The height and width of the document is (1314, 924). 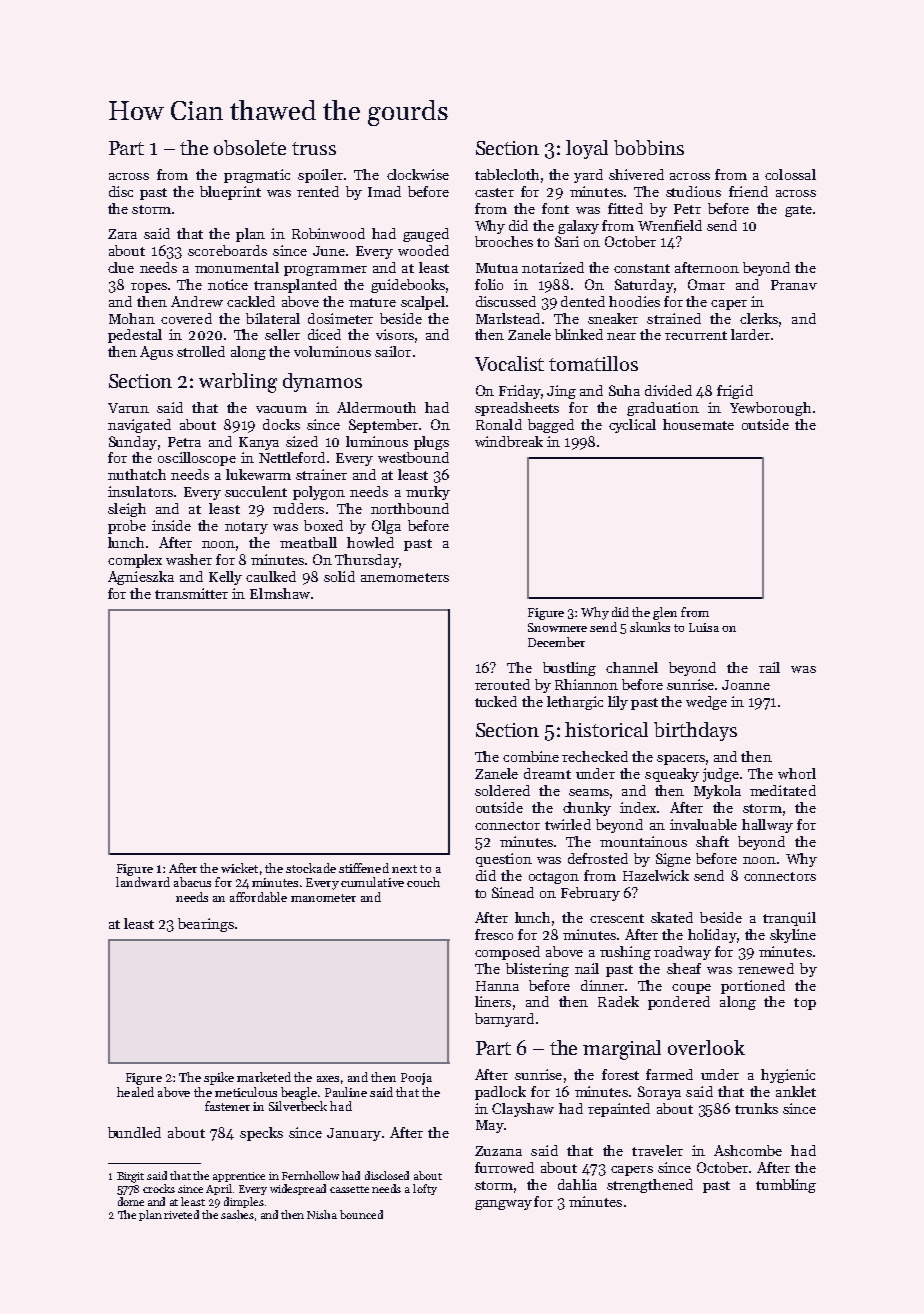 I want to click on healed, so click(x=135, y=1092).
